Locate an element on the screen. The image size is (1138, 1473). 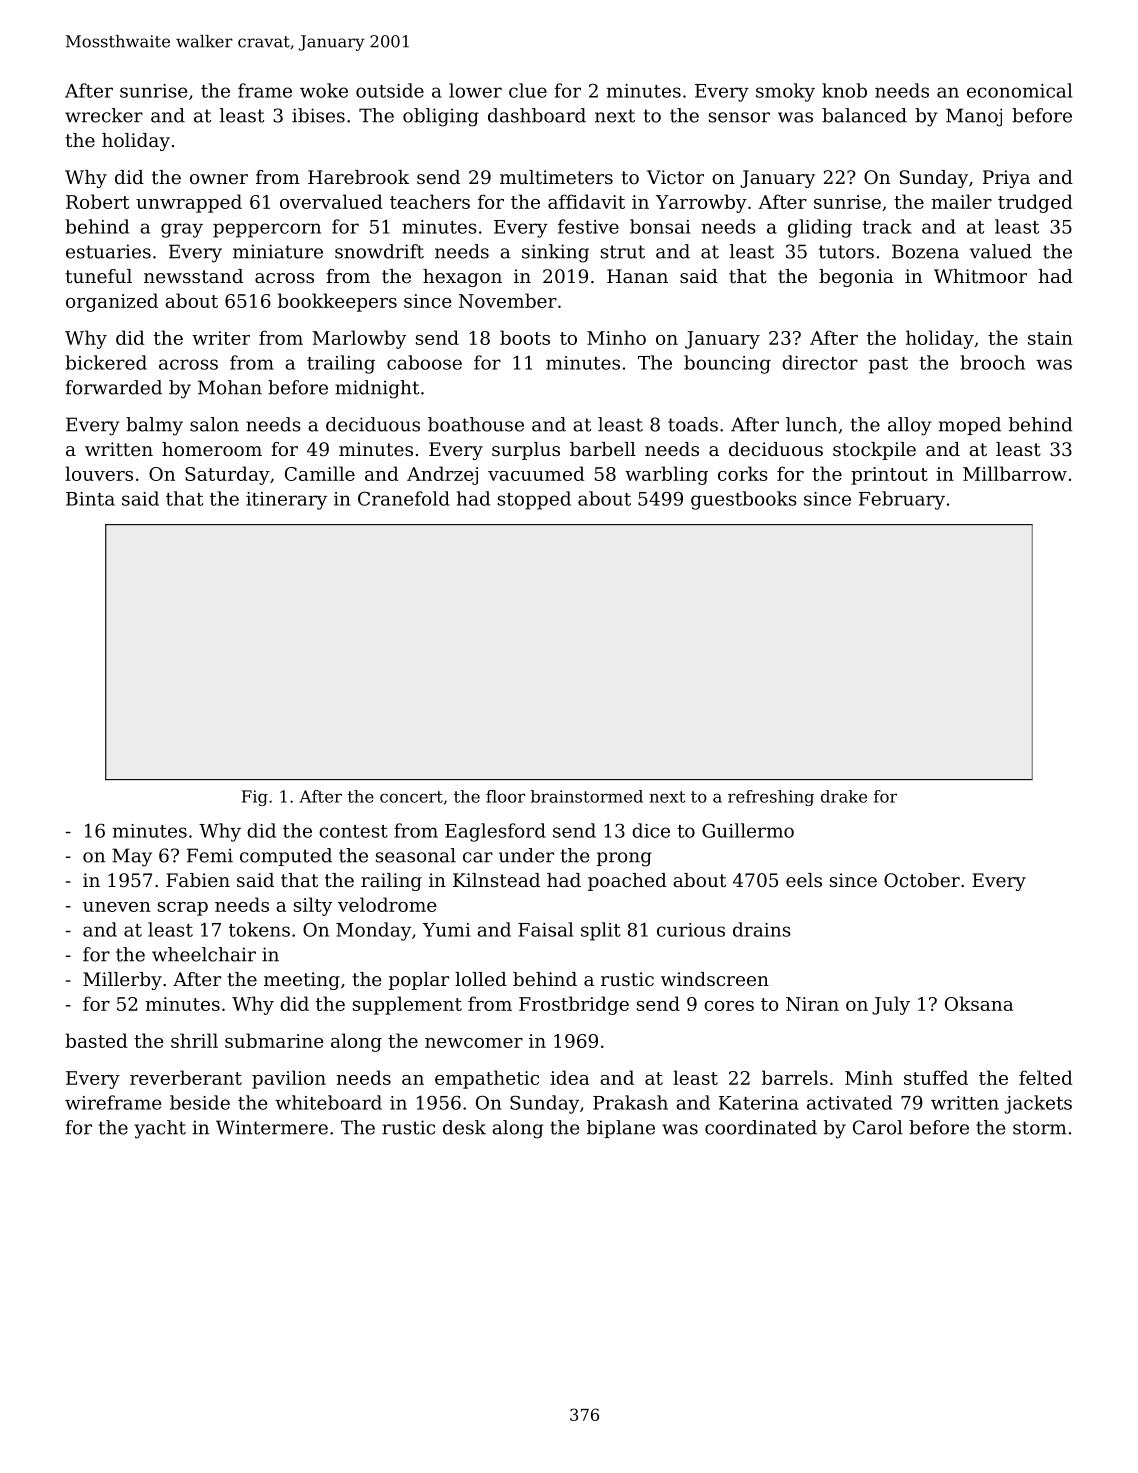
concert is located at coordinates (411, 797).
